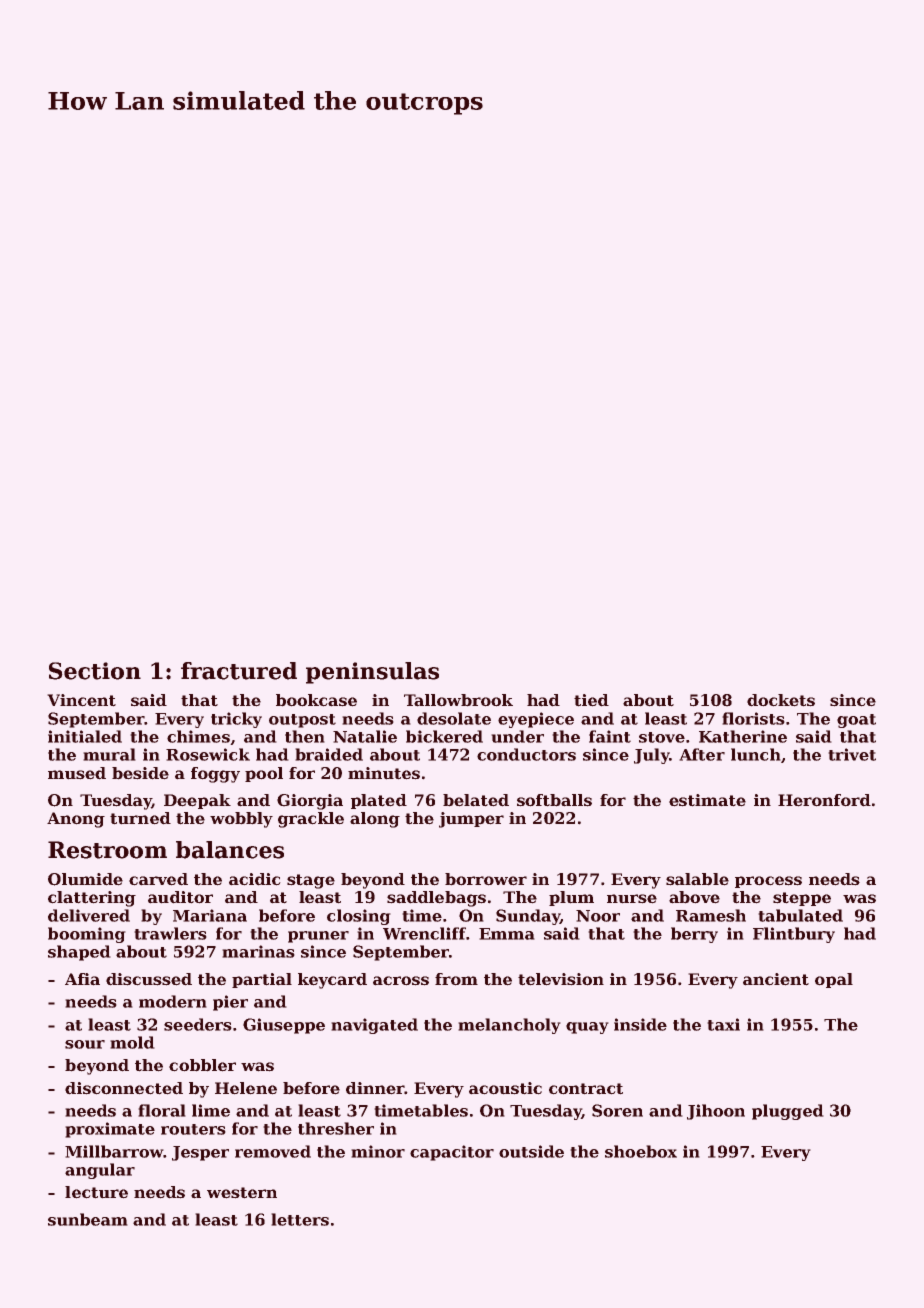 The width and height of the screenshot is (924, 1308). Describe the element at coordinates (124, 1088) in the screenshot. I see `disconnected` at that location.
